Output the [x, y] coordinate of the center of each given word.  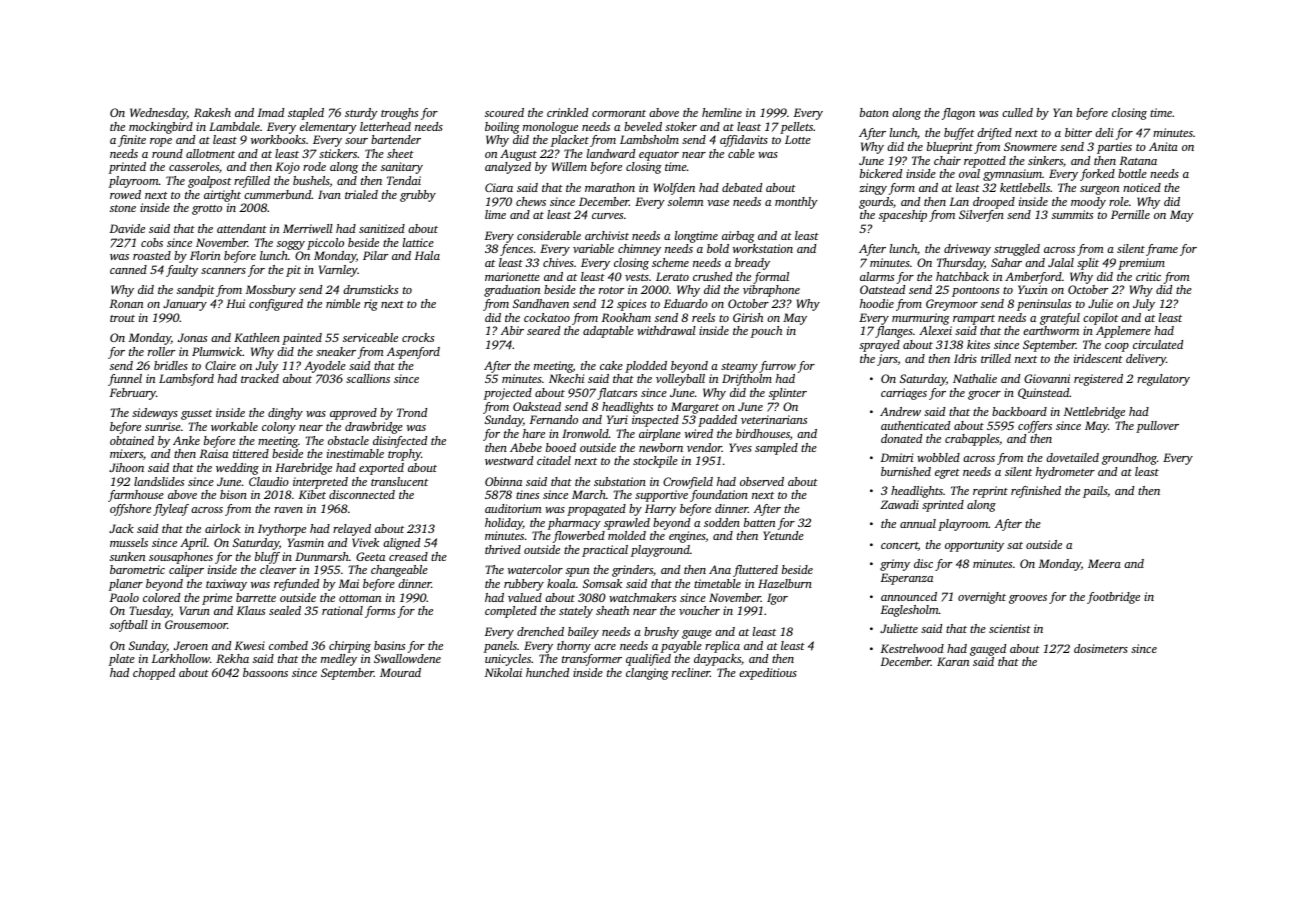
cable [741, 153]
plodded [646, 367]
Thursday [960, 264]
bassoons [265, 672]
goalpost [209, 182]
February [133, 394]
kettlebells [1025, 187]
